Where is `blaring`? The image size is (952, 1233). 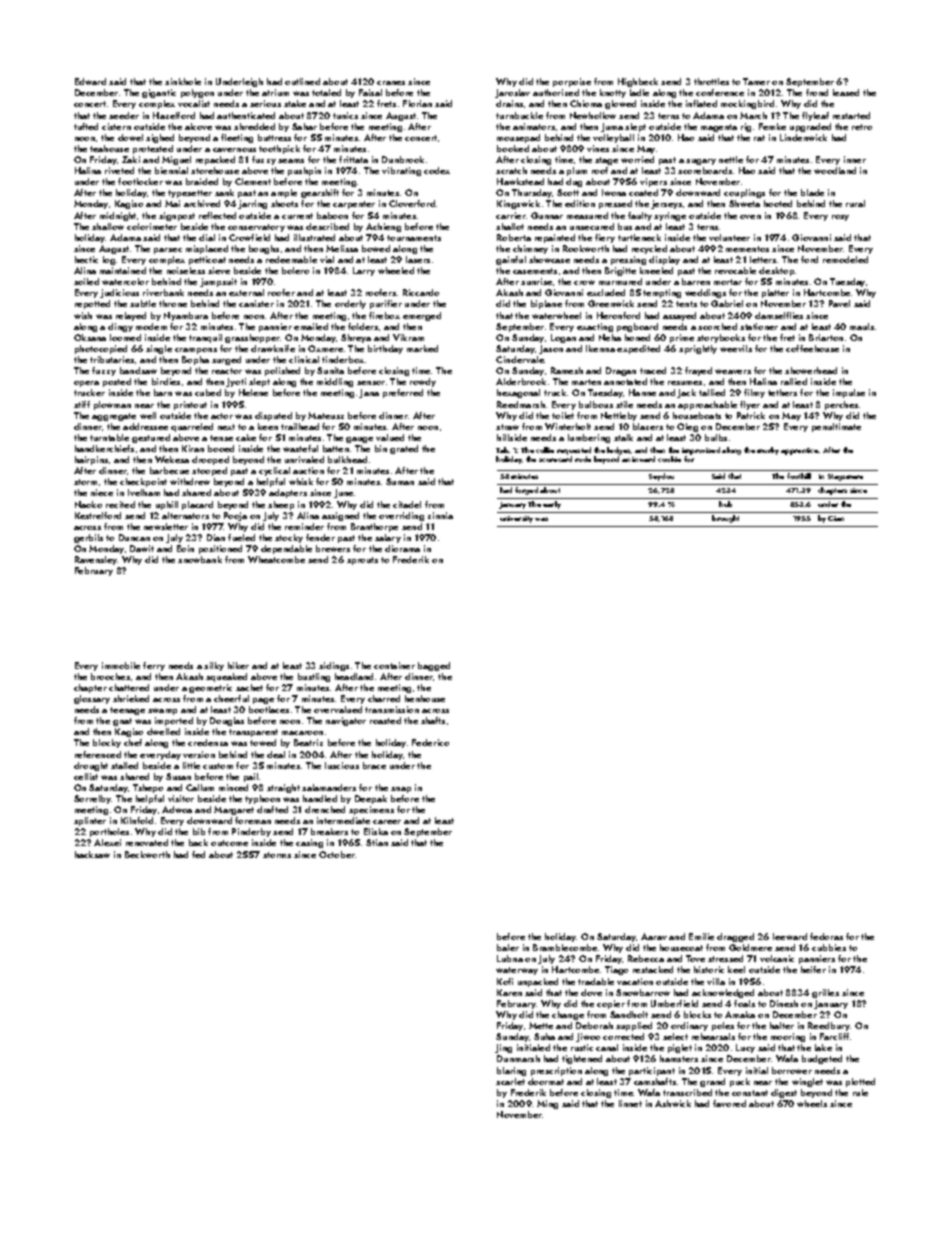 blaring is located at coordinates (511, 1071).
